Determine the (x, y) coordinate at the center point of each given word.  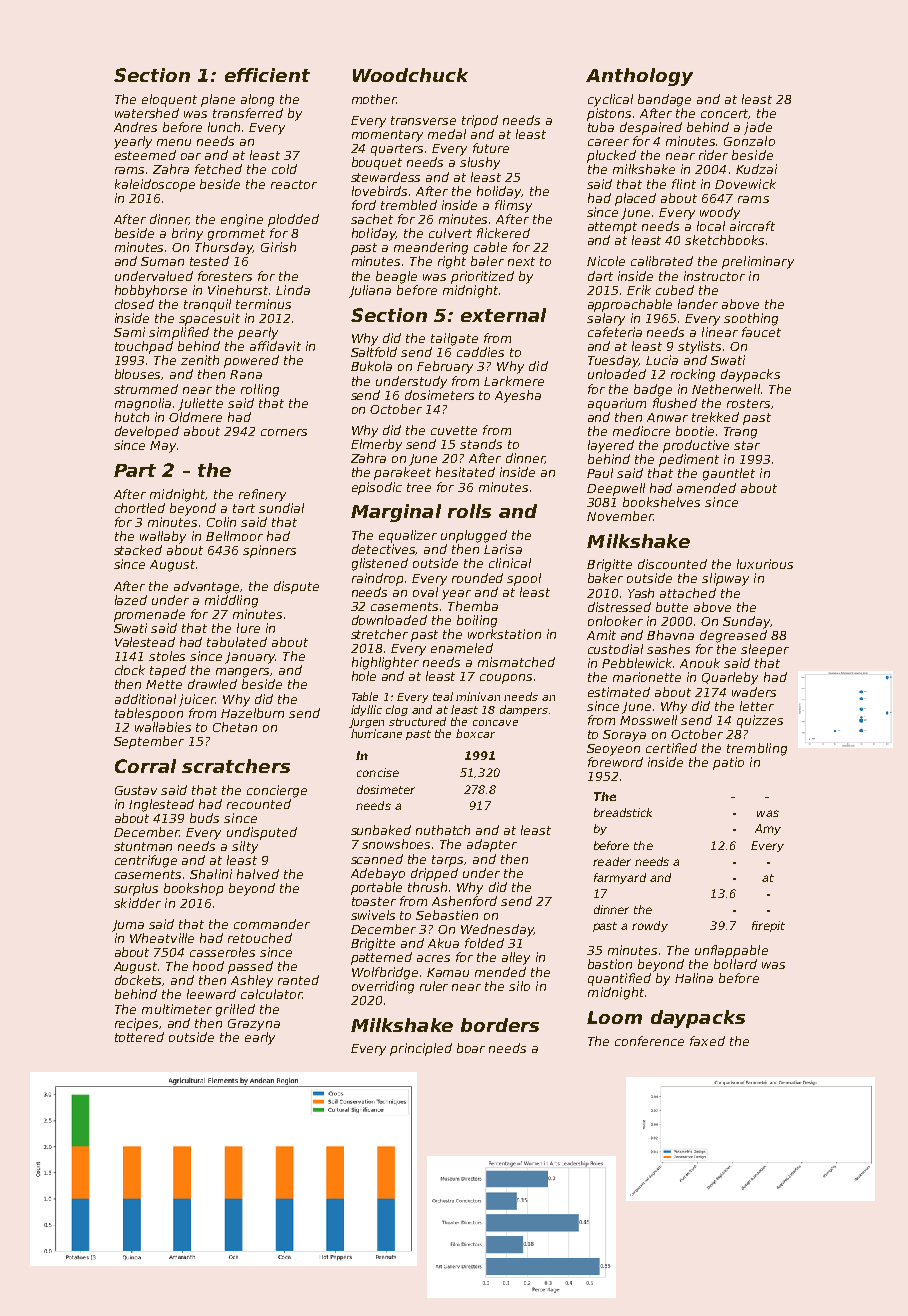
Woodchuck (410, 75)
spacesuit (209, 319)
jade (758, 128)
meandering (431, 248)
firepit (768, 926)
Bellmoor (234, 536)
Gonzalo (749, 141)
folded (484, 943)
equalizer (408, 536)
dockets (139, 980)
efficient (267, 75)
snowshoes (396, 844)
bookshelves (661, 502)
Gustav (136, 790)
